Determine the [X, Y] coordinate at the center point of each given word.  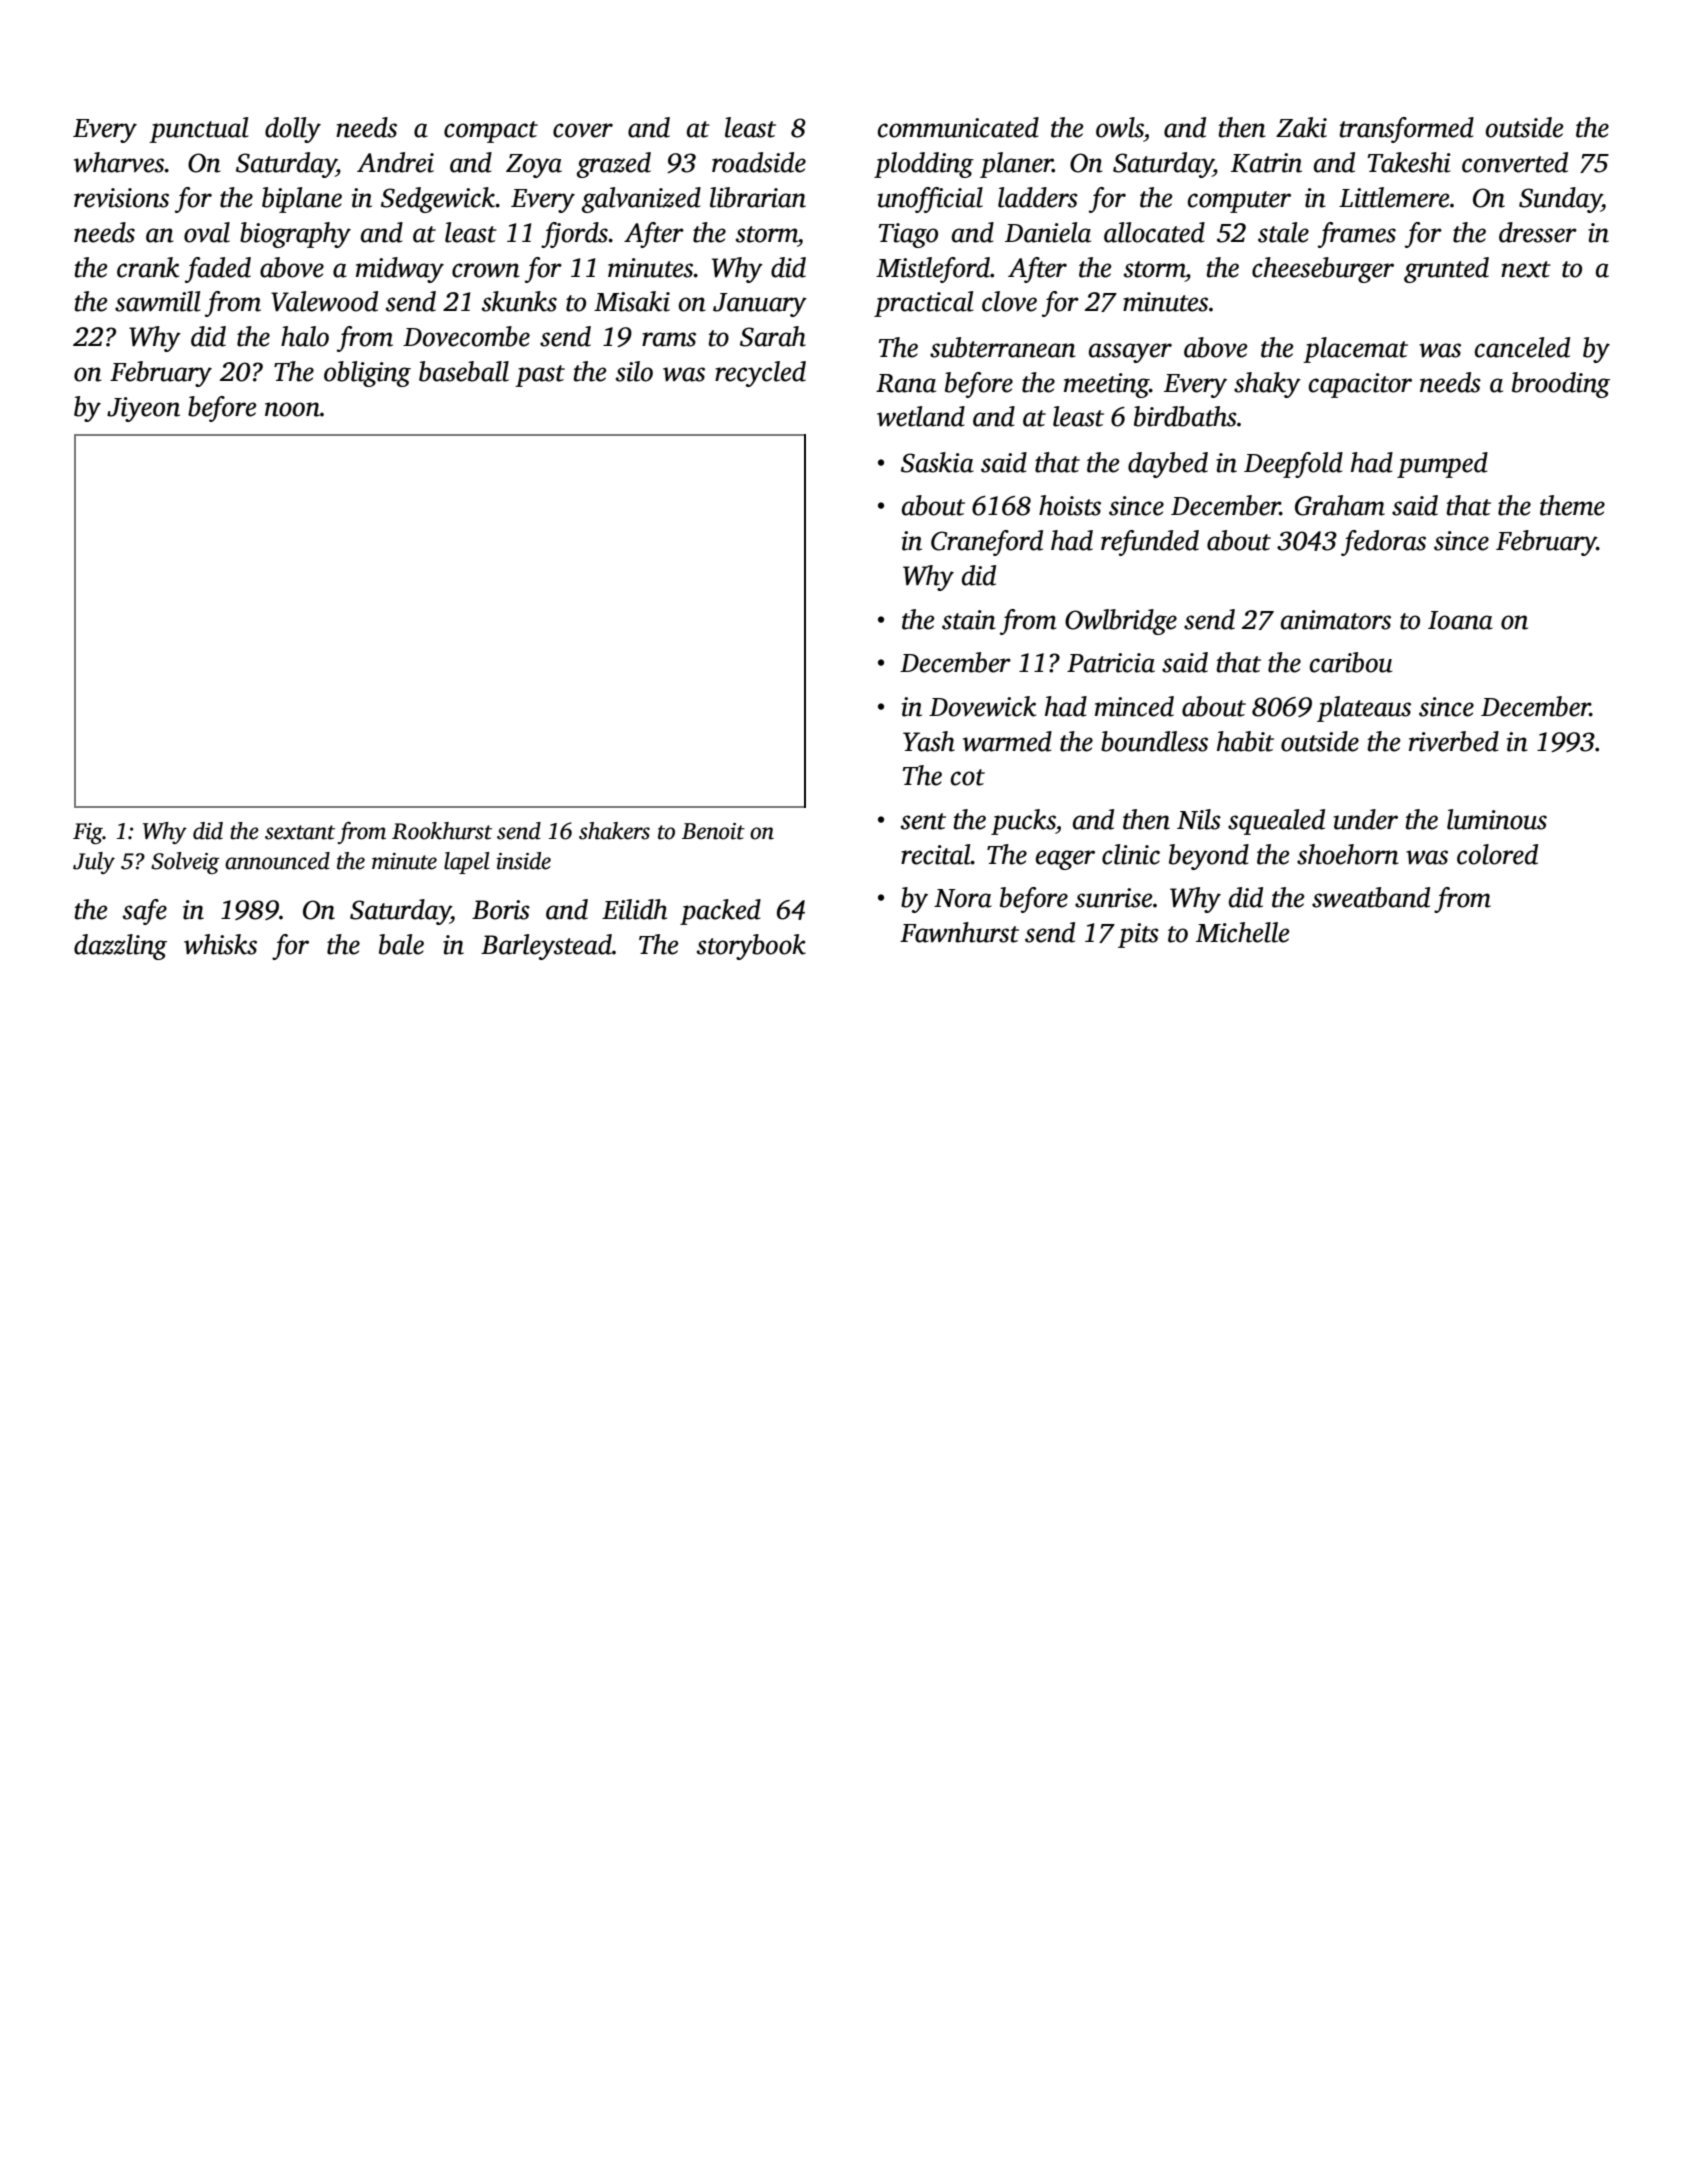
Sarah [773, 336]
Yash [929, 741]
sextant [300, 832]
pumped [1442, 465]
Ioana [1460, 620]
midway [400, 270]
